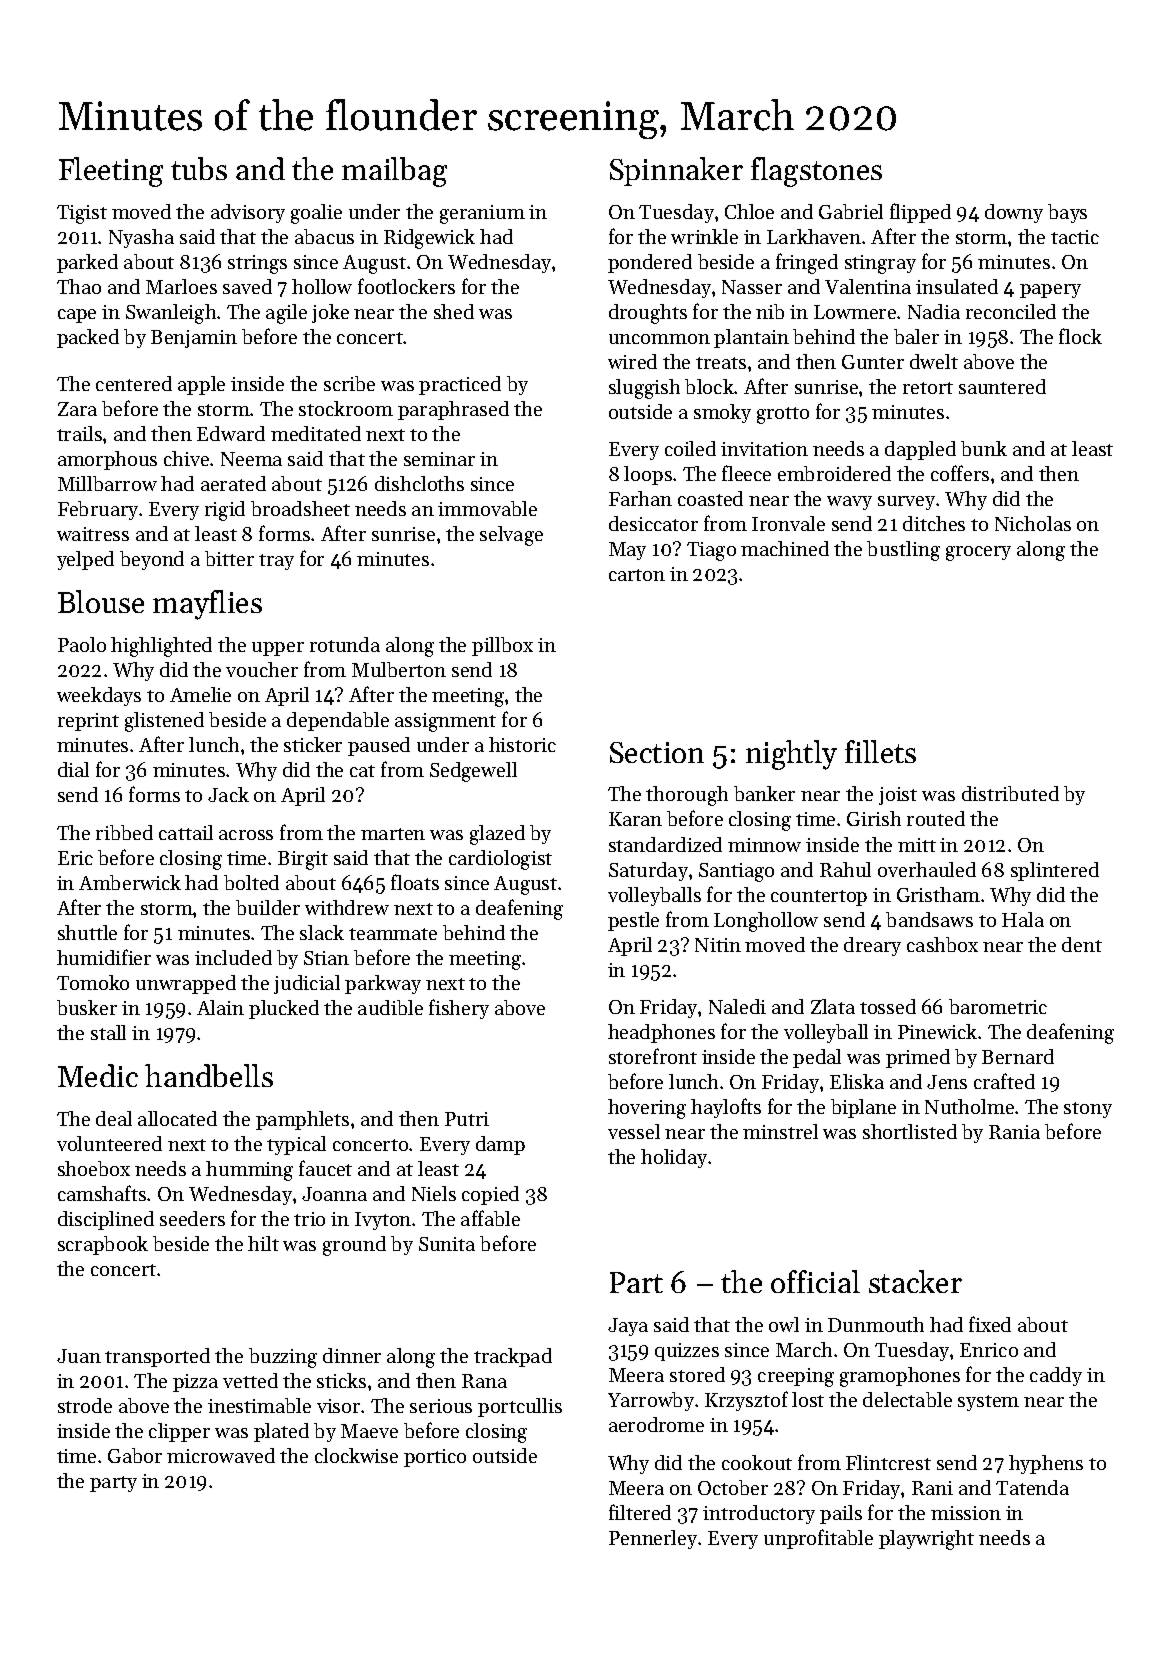 This document has width=1172, height=1657. What do you see at coordinates (898, 796) in the document?
I see `joist` at bounding box center [898, 796].
